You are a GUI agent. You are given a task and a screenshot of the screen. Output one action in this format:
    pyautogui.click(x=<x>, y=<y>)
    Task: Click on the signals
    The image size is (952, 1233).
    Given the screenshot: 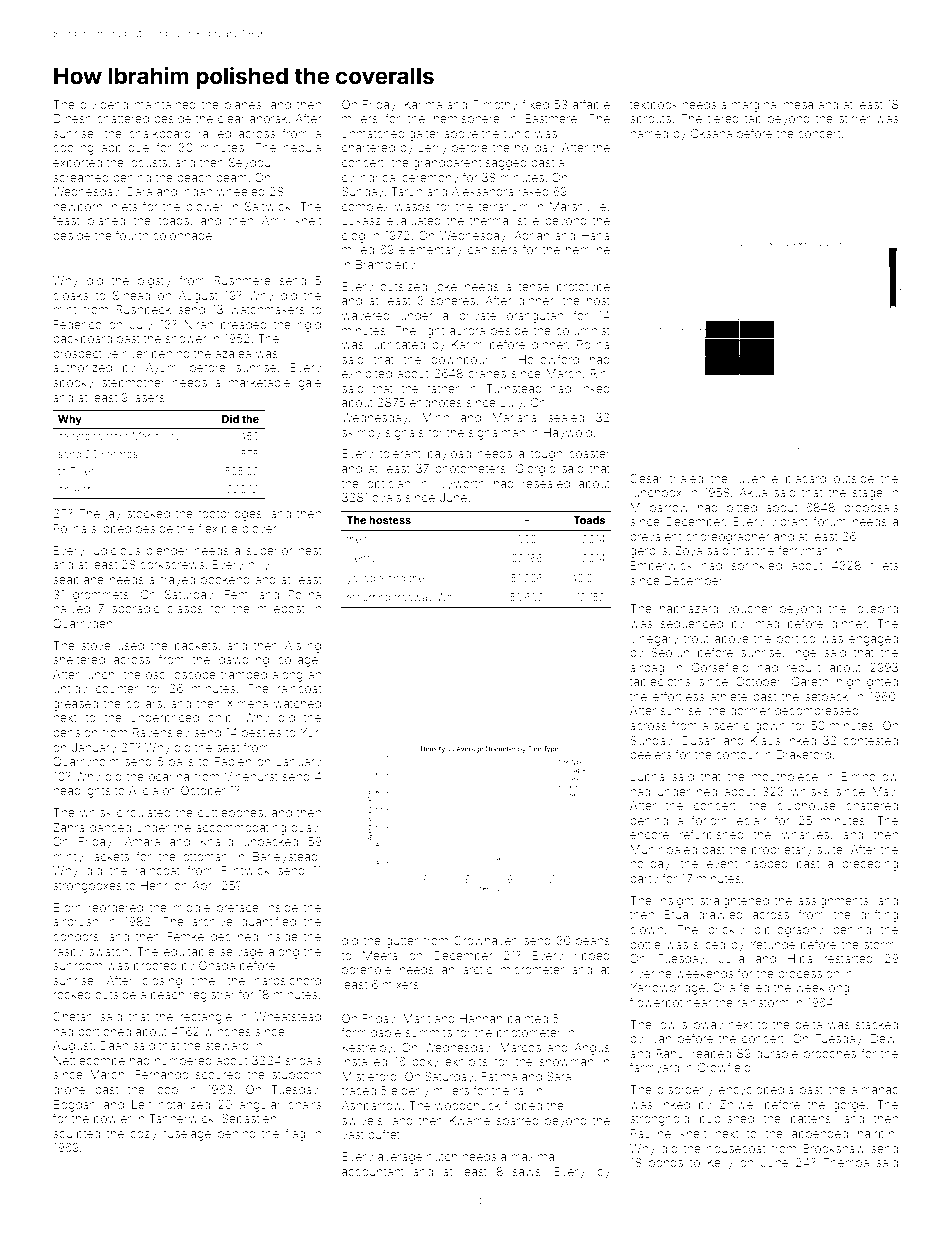 What is the action you would take?
    pyautogui.click(x=405, y=434)
